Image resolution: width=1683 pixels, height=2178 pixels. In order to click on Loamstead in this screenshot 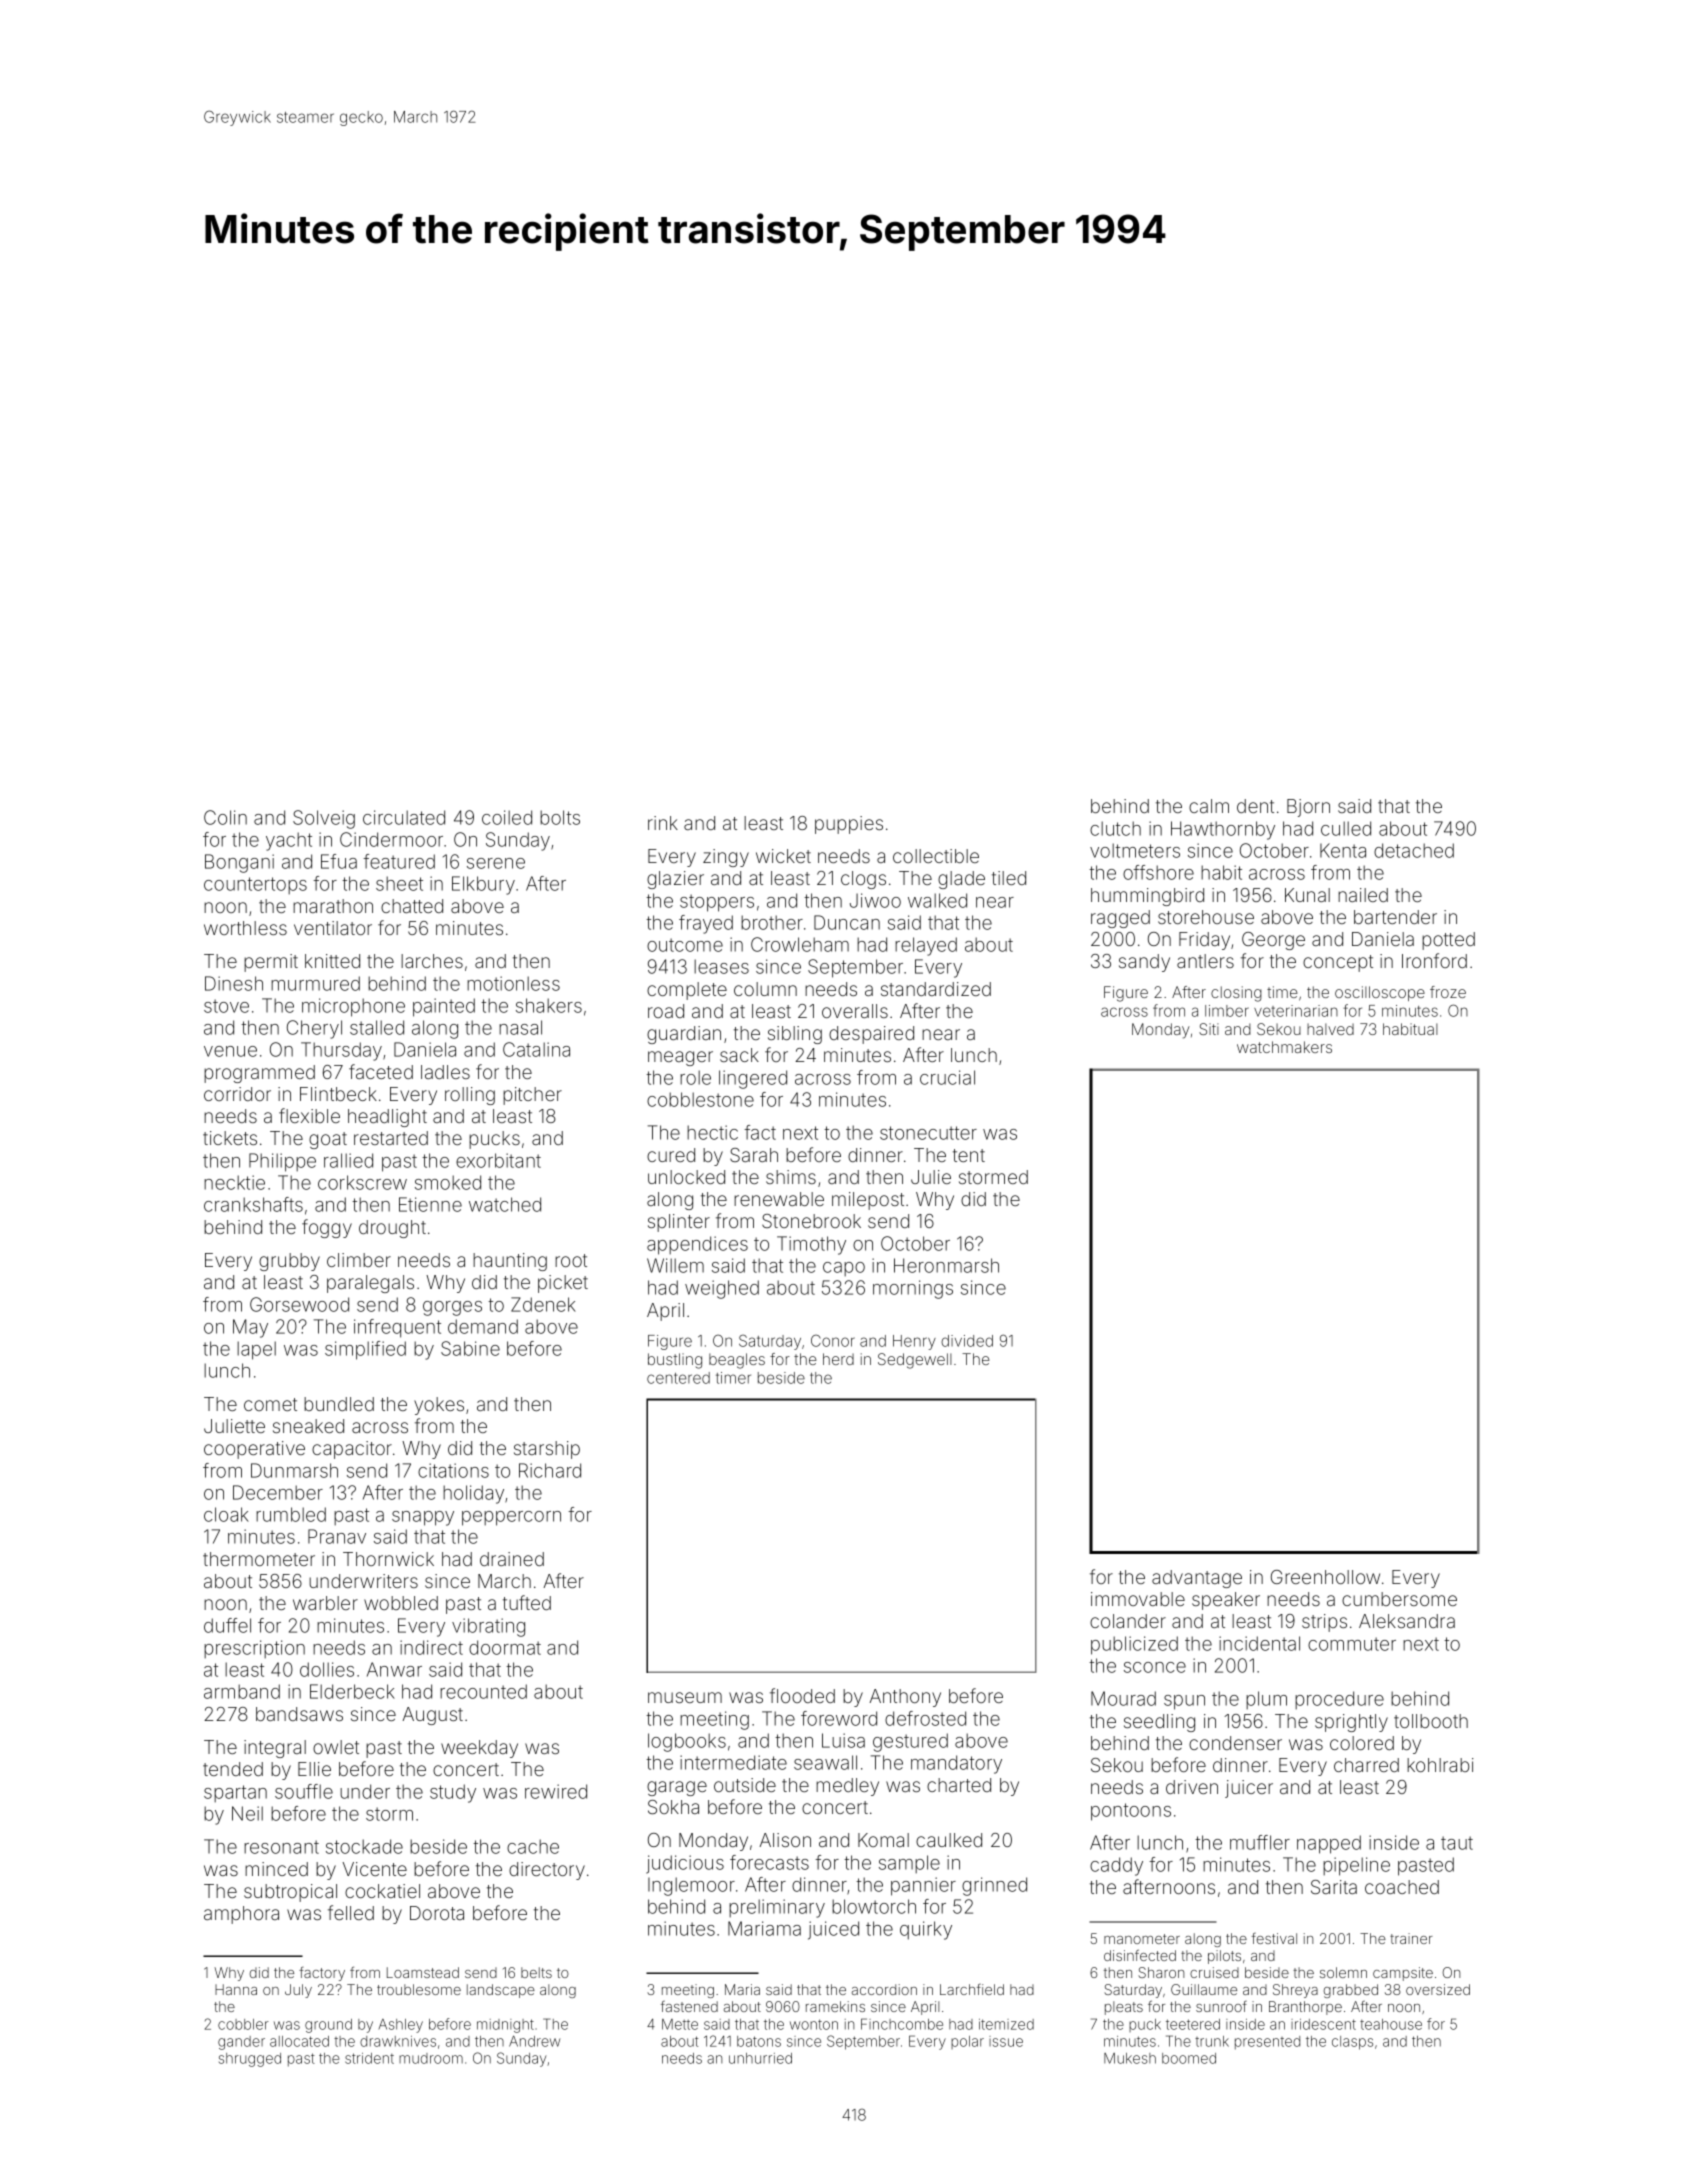, I will do `click(423, 1972)`.
